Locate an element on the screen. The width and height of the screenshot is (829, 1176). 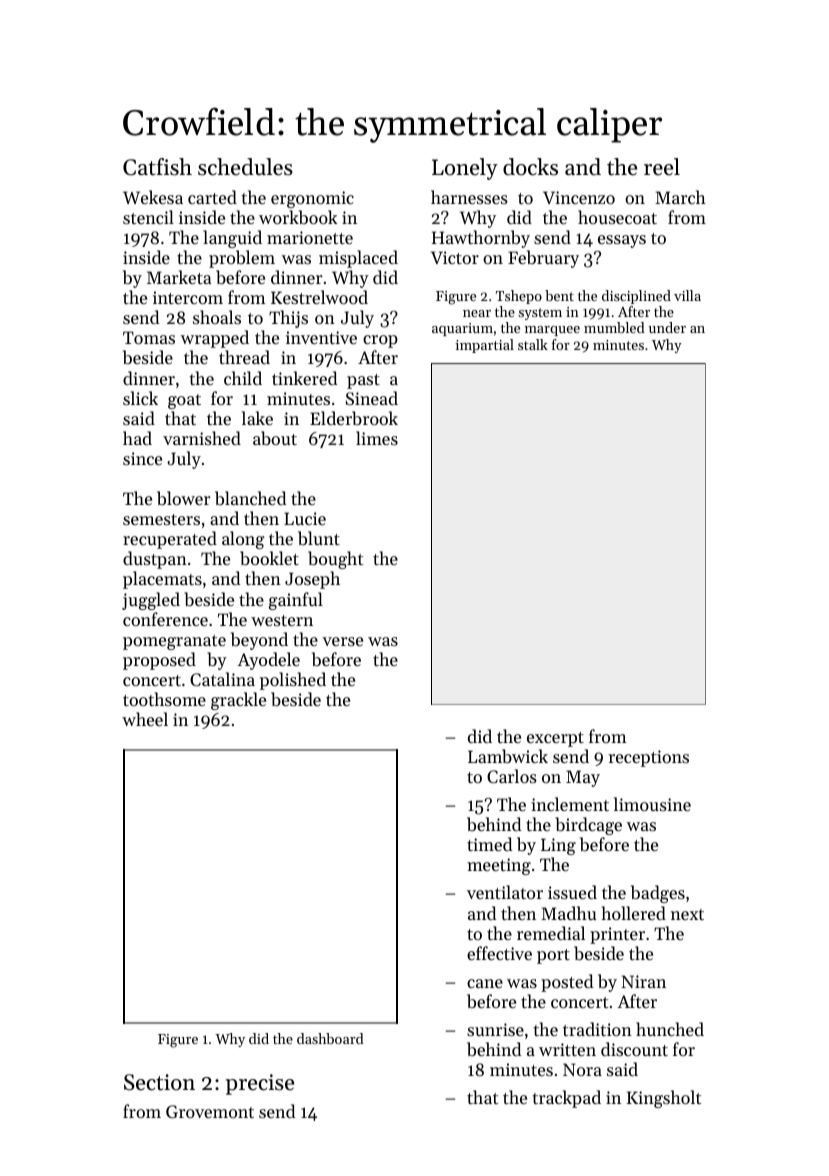
sunrise is located at coordinates (495, 1029).
